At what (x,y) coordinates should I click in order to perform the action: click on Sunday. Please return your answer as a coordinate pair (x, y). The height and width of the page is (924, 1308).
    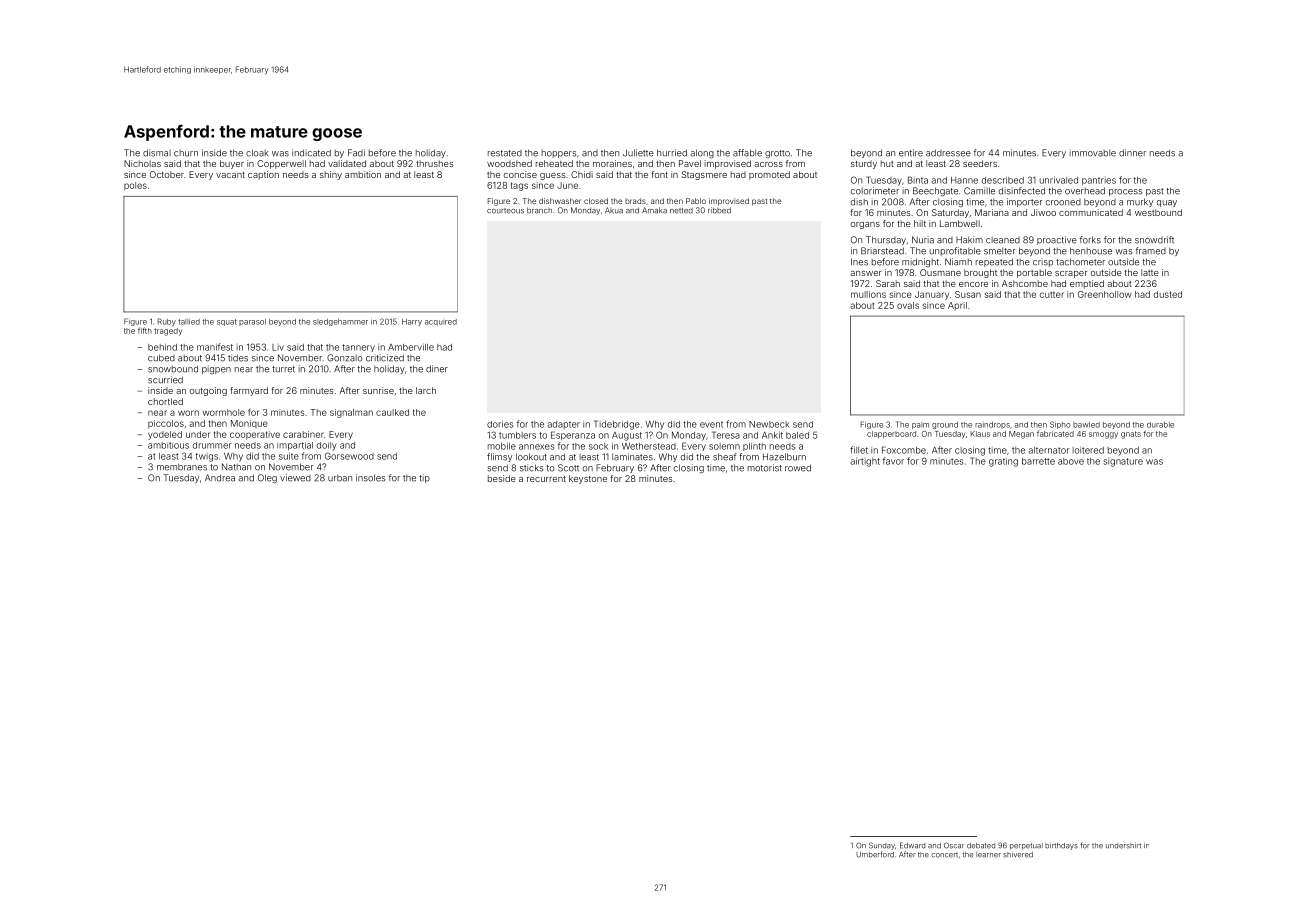
    Looking at the image, I should click on (882, 846).
